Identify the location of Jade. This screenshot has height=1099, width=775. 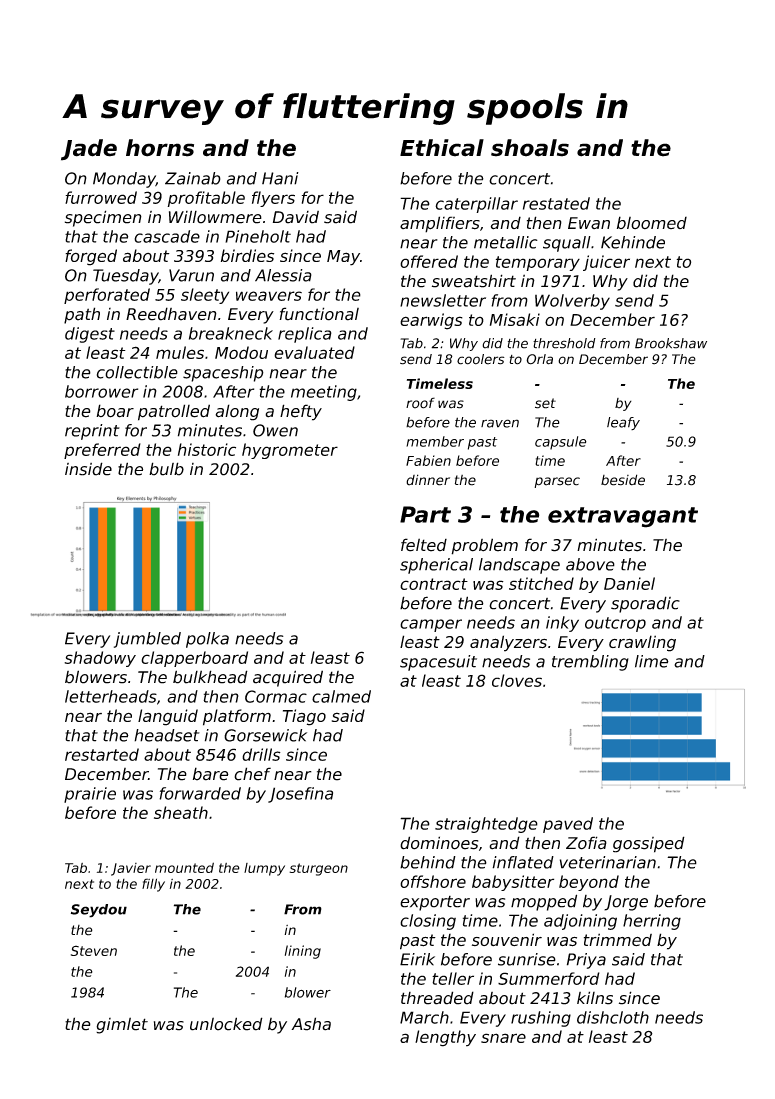
(89, 150).
